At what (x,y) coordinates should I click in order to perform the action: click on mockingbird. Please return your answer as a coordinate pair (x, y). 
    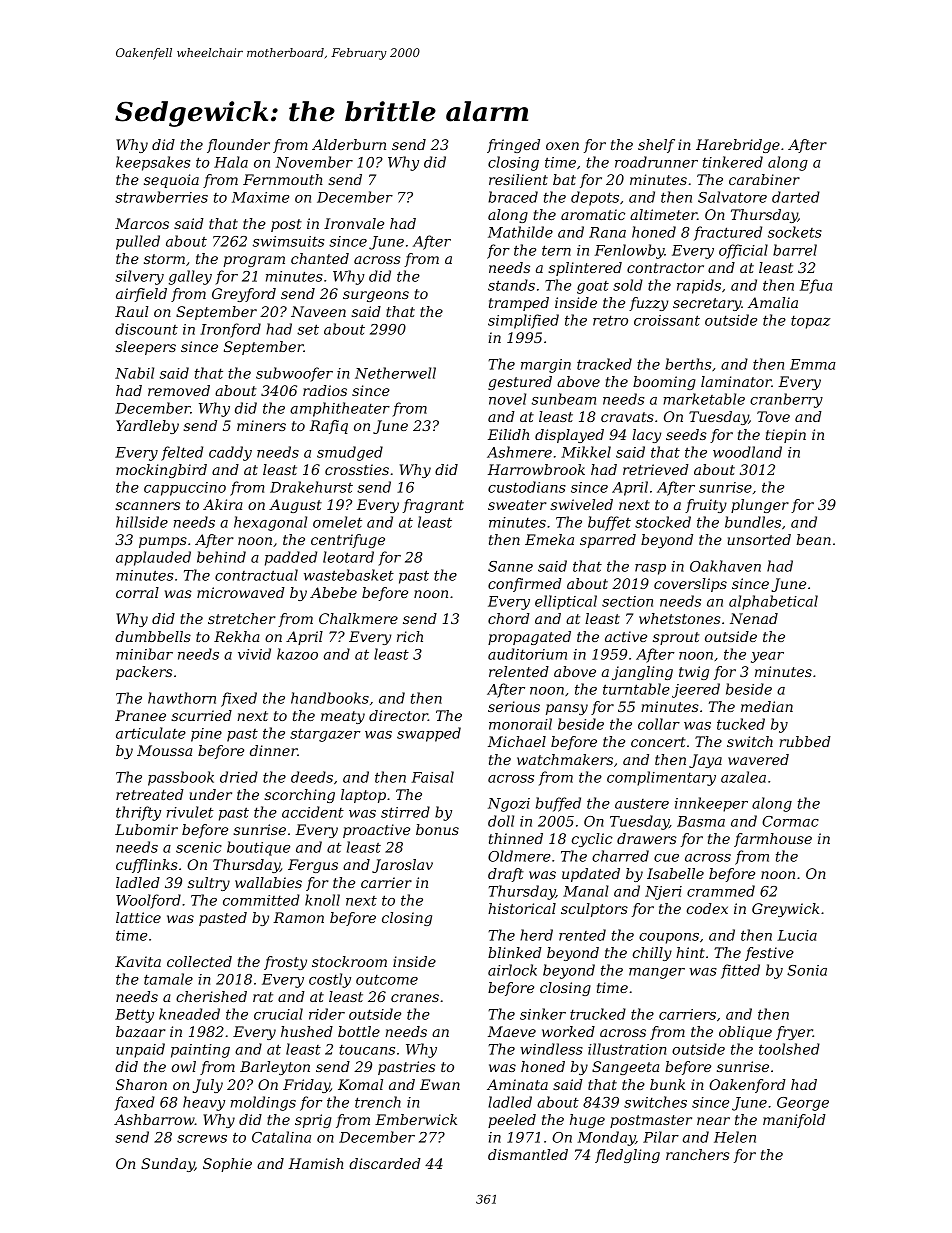
    Looking at the image, I should click on (161, 471).
